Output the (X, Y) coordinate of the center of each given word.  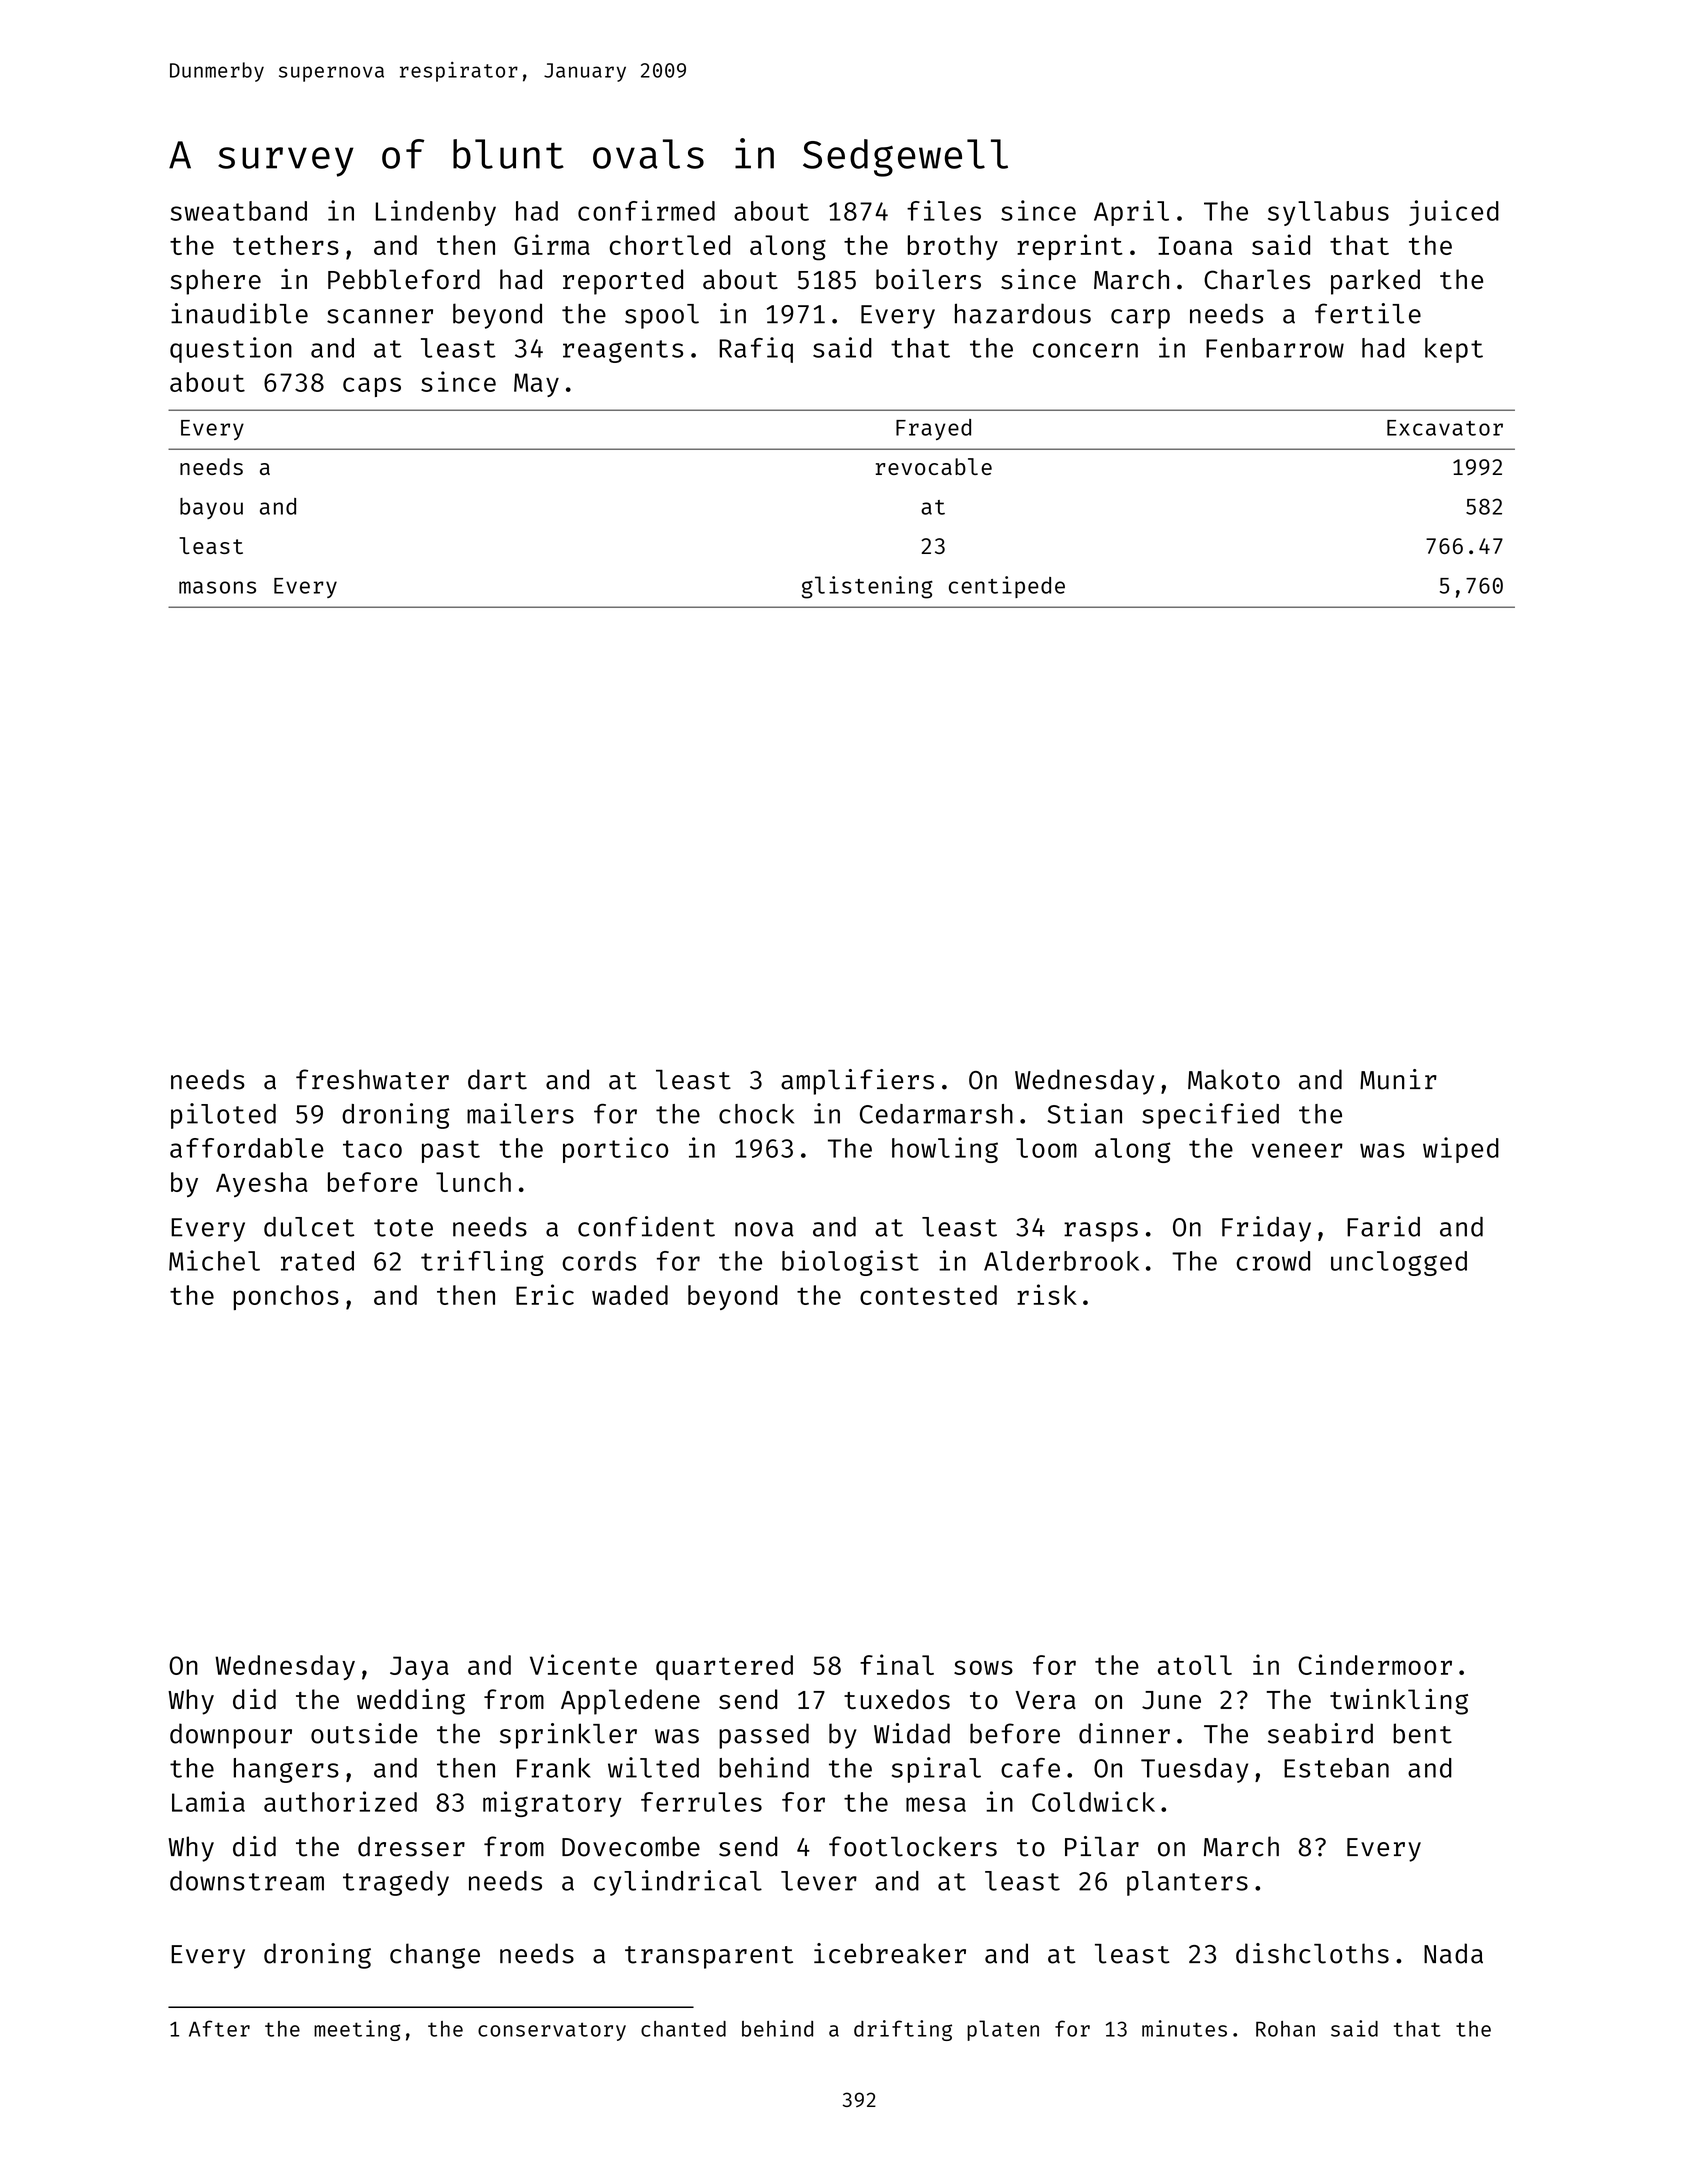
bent (1422, 1733)
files (944, 210)
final (897, 1664)
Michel (214, 1260)
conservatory (552, 2031)
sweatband (239, 211)
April (1131, 213)
